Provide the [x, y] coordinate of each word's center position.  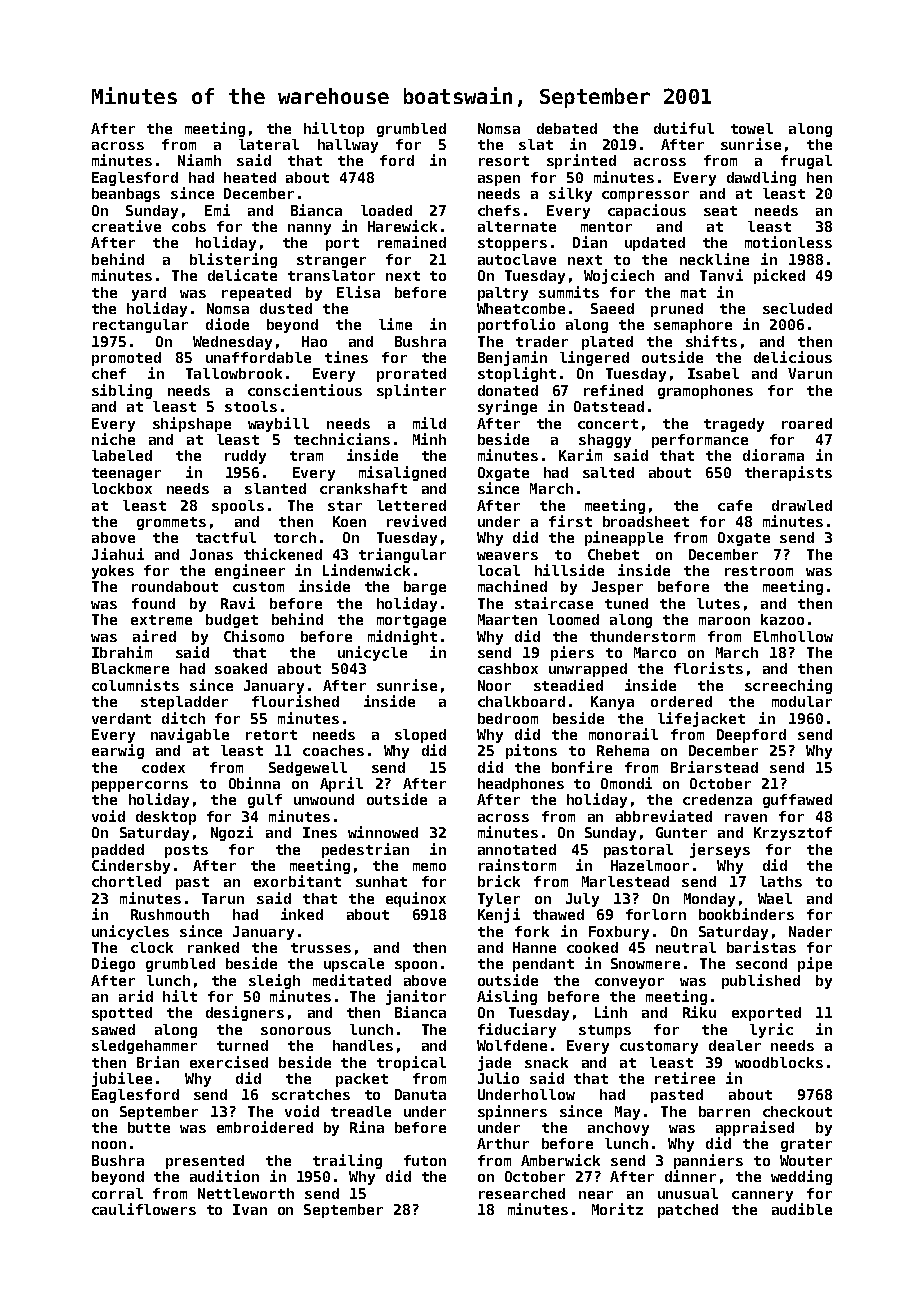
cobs [189, 226]
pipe [815, 964]
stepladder [184, 703]
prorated [411, 375]
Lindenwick [366, 570]
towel [752, 128]
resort [504, 161]
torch [295, 537]
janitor [416, 997]
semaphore [693, 326]
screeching [788, 686]
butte [149, 1127]
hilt [180, 996]
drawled [802, 505]
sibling [122, 391]
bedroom [508, 718]
